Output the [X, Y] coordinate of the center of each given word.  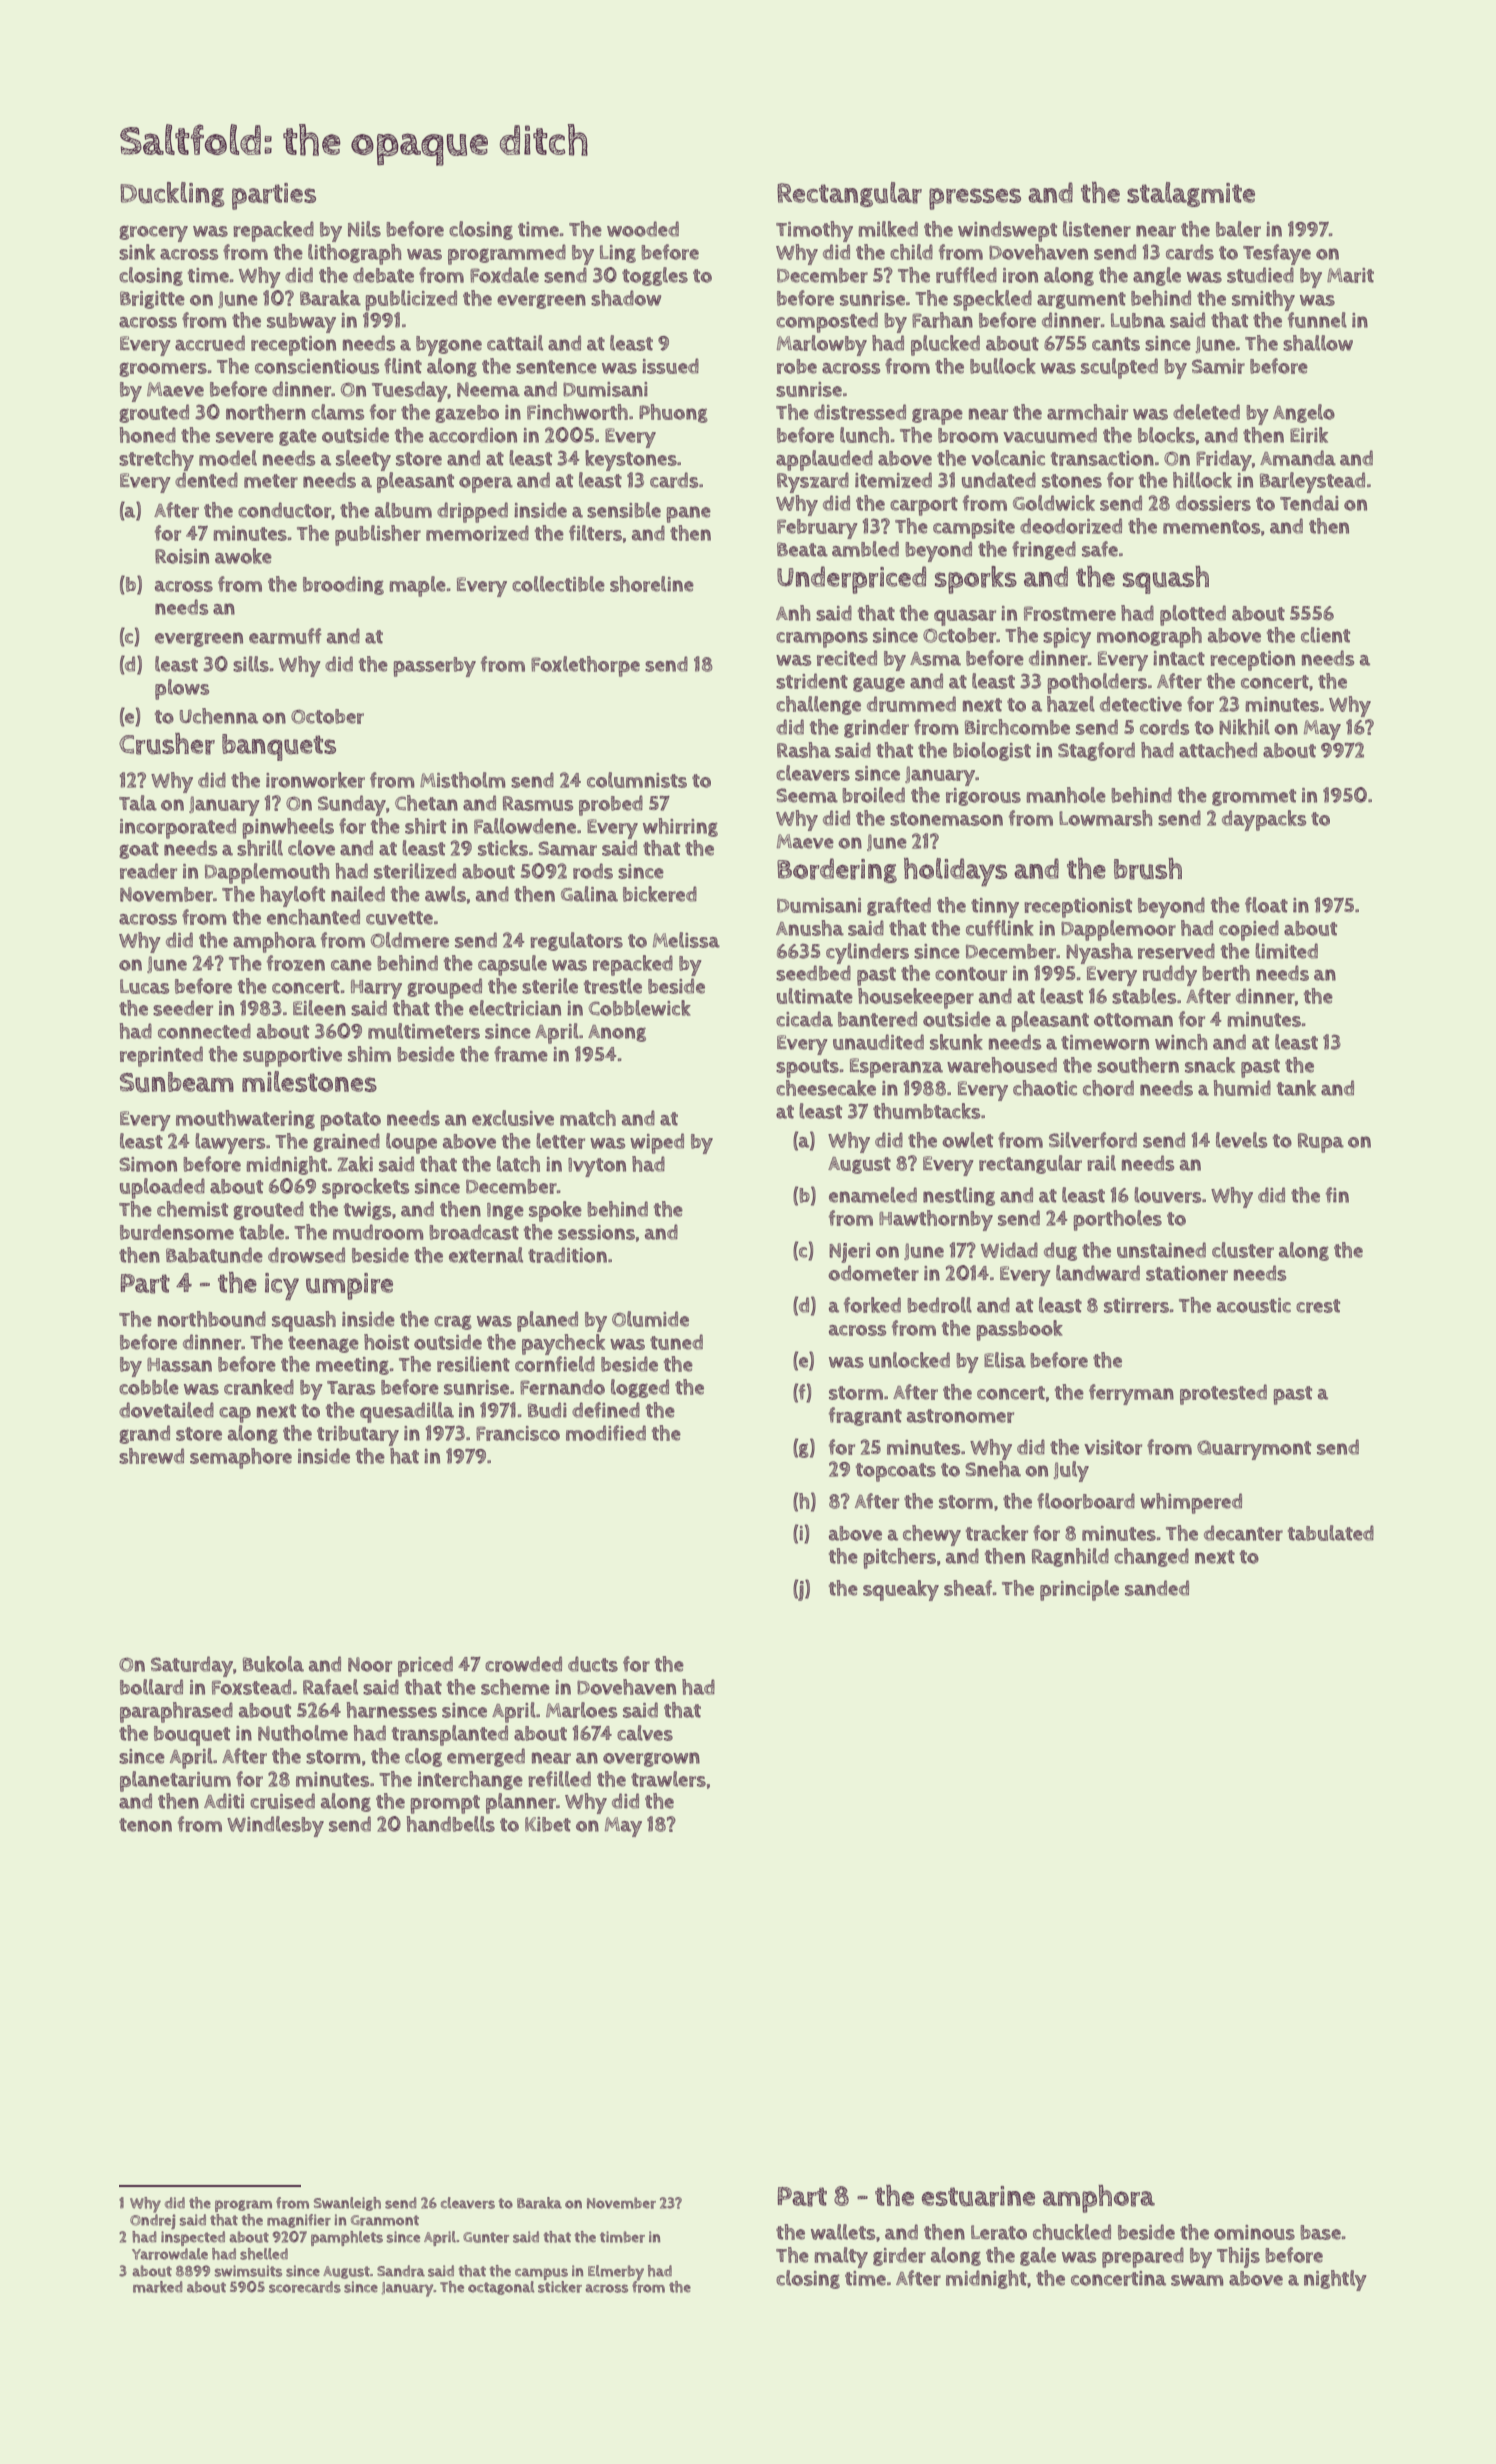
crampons [822, 639]
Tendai [1309, 503]
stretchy [156, 460]
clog [423, 1757]
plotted [1193, 615]
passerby [434, 667]
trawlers [668, 1779]
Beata [802, 549]
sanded [1157, 1588]
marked [158, 2287]
